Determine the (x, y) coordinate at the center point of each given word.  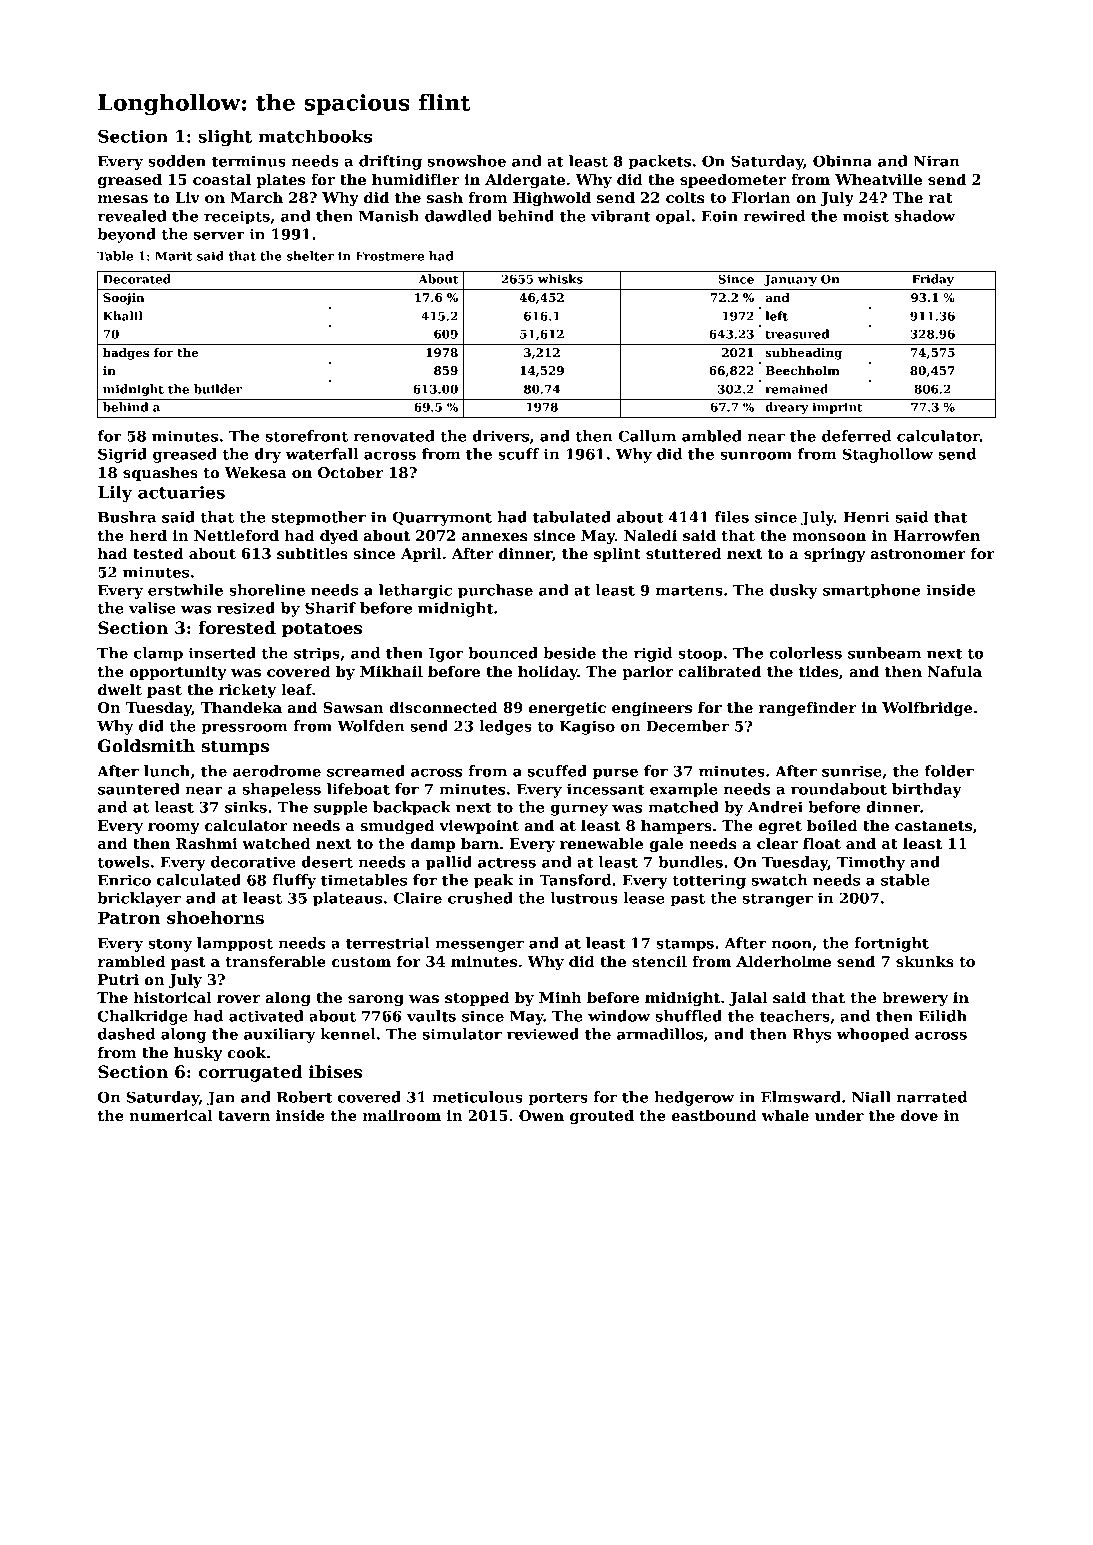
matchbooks (315, 136)
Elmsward (801, 1097)
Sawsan (353, 707)
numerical (171, 1115)
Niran (937, 161)
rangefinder (807, 708)
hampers (676, 826)
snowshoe (466, 161)
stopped (477, 998)
